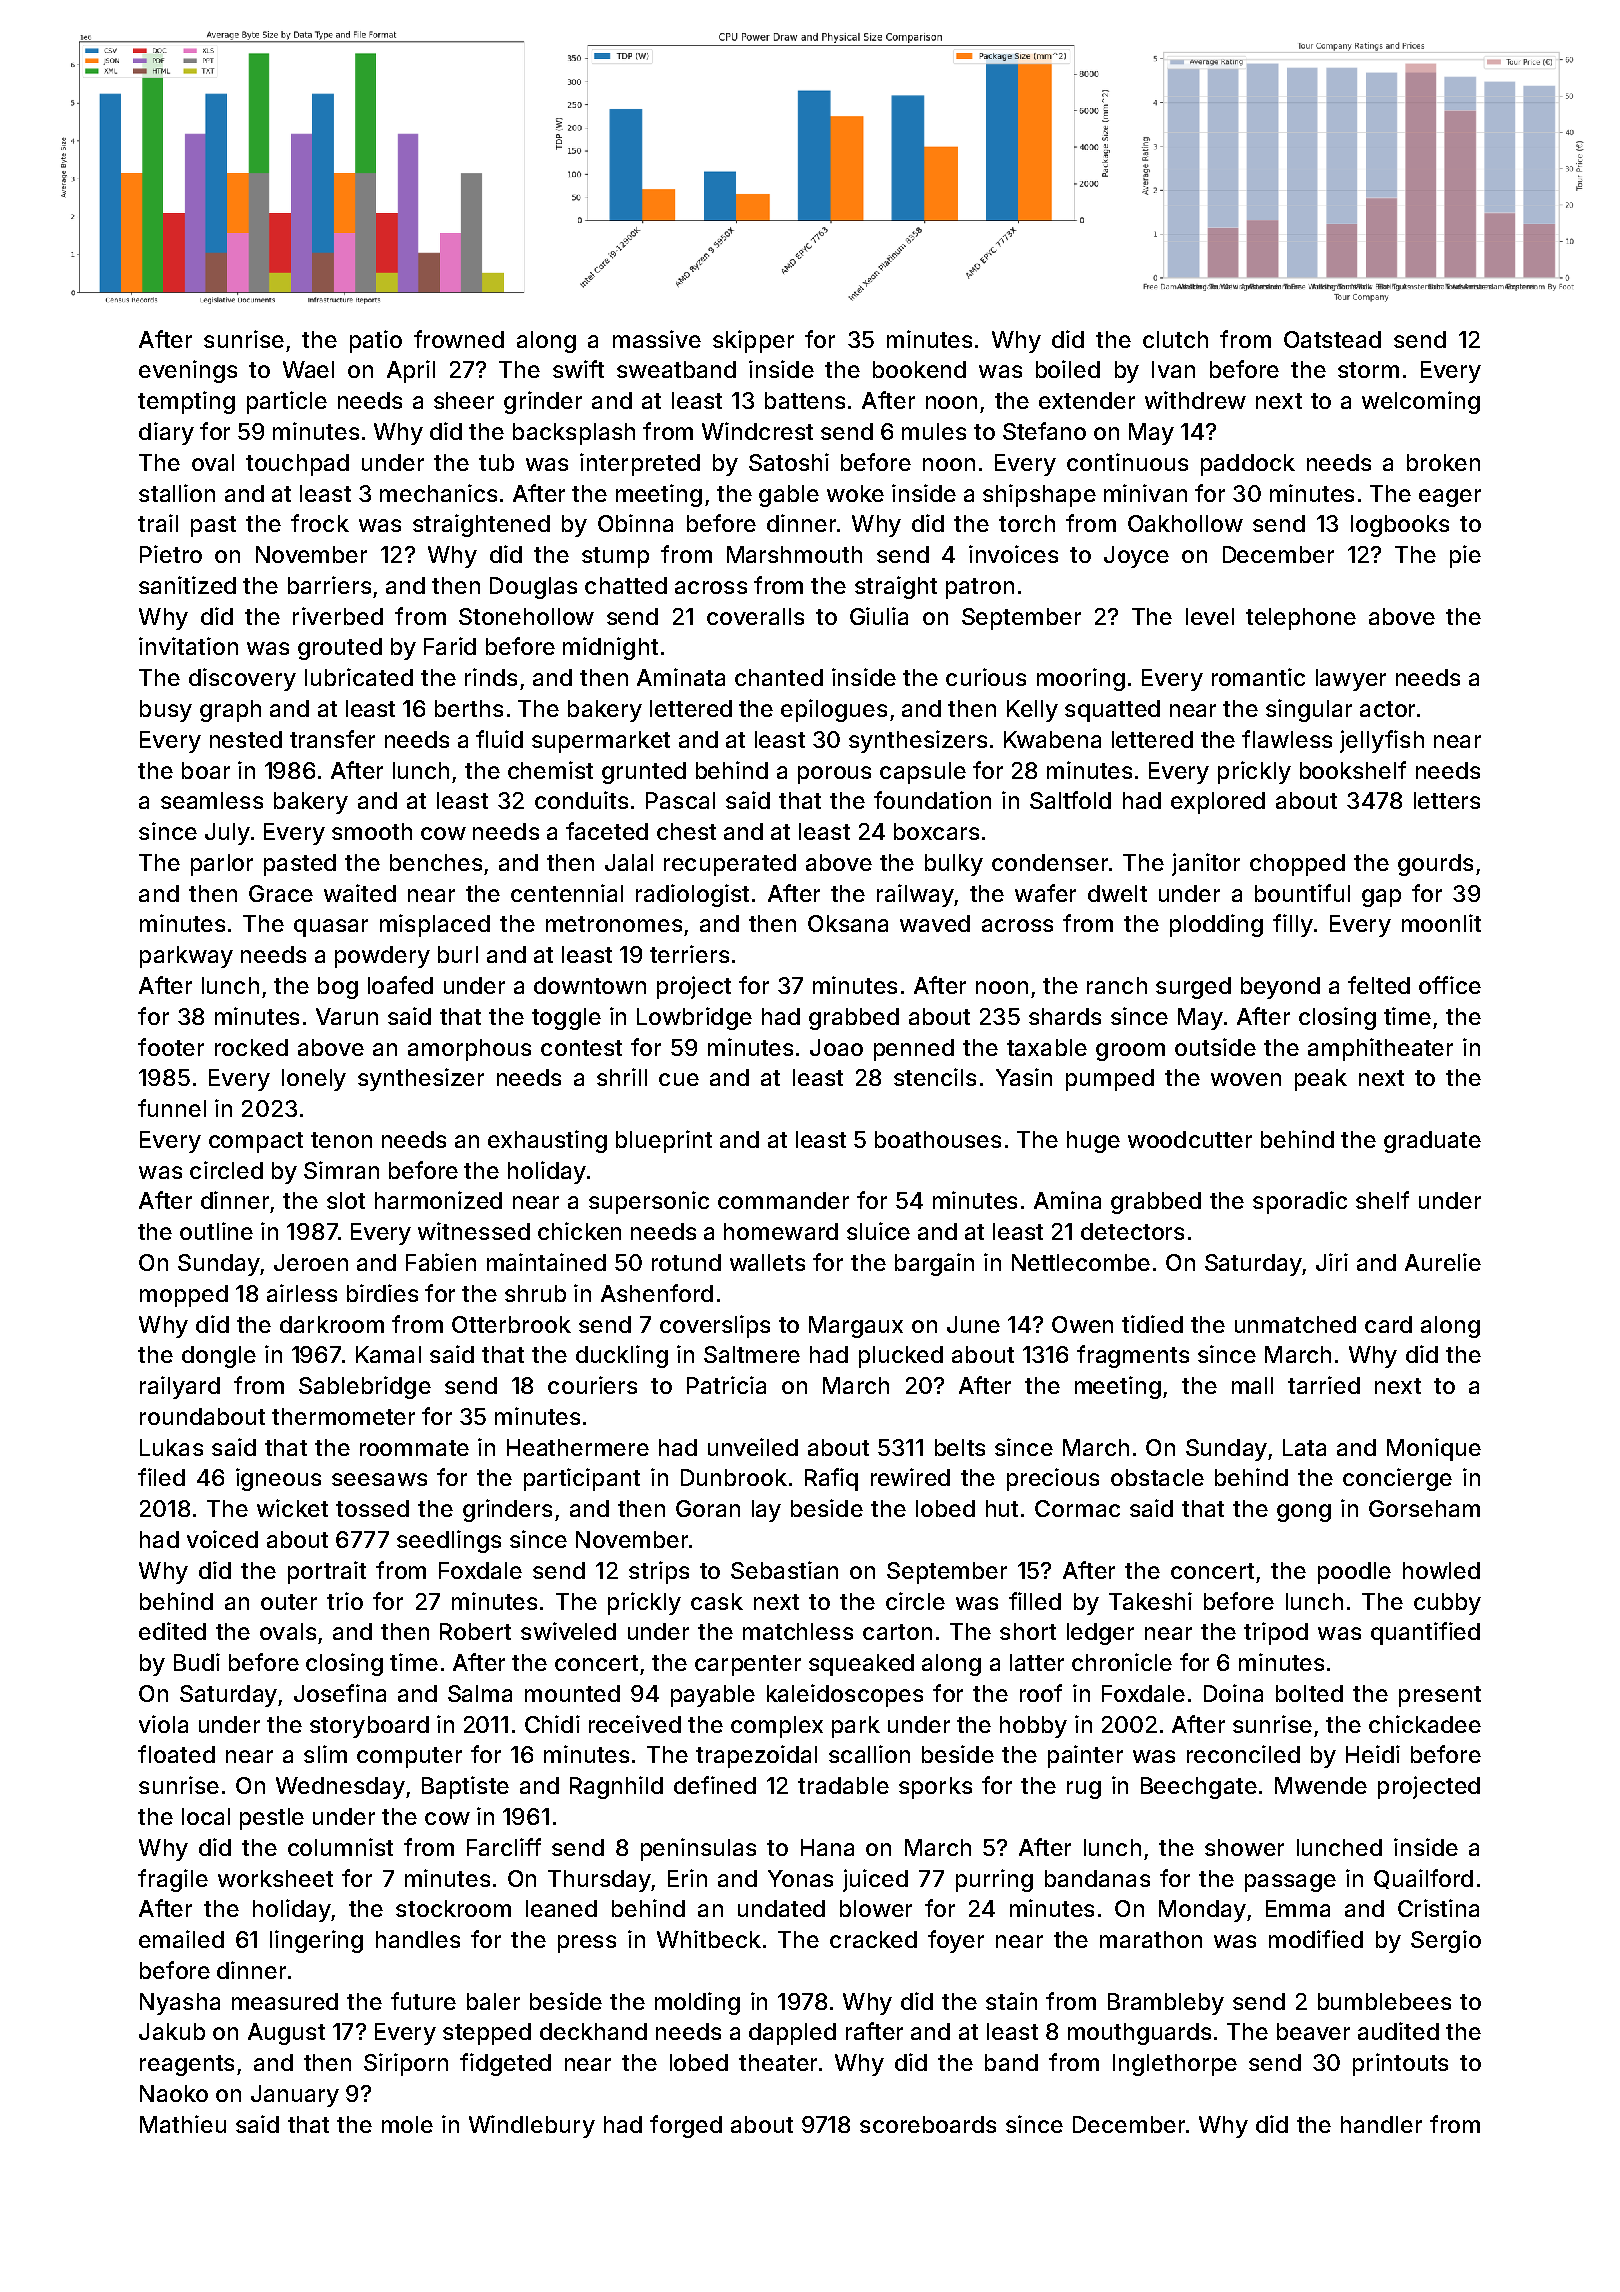 This screenshot has width=1620, height=2292. Describe the element at coordinates (1258, 677) in the screenshot. I see `romantic` at that location.
